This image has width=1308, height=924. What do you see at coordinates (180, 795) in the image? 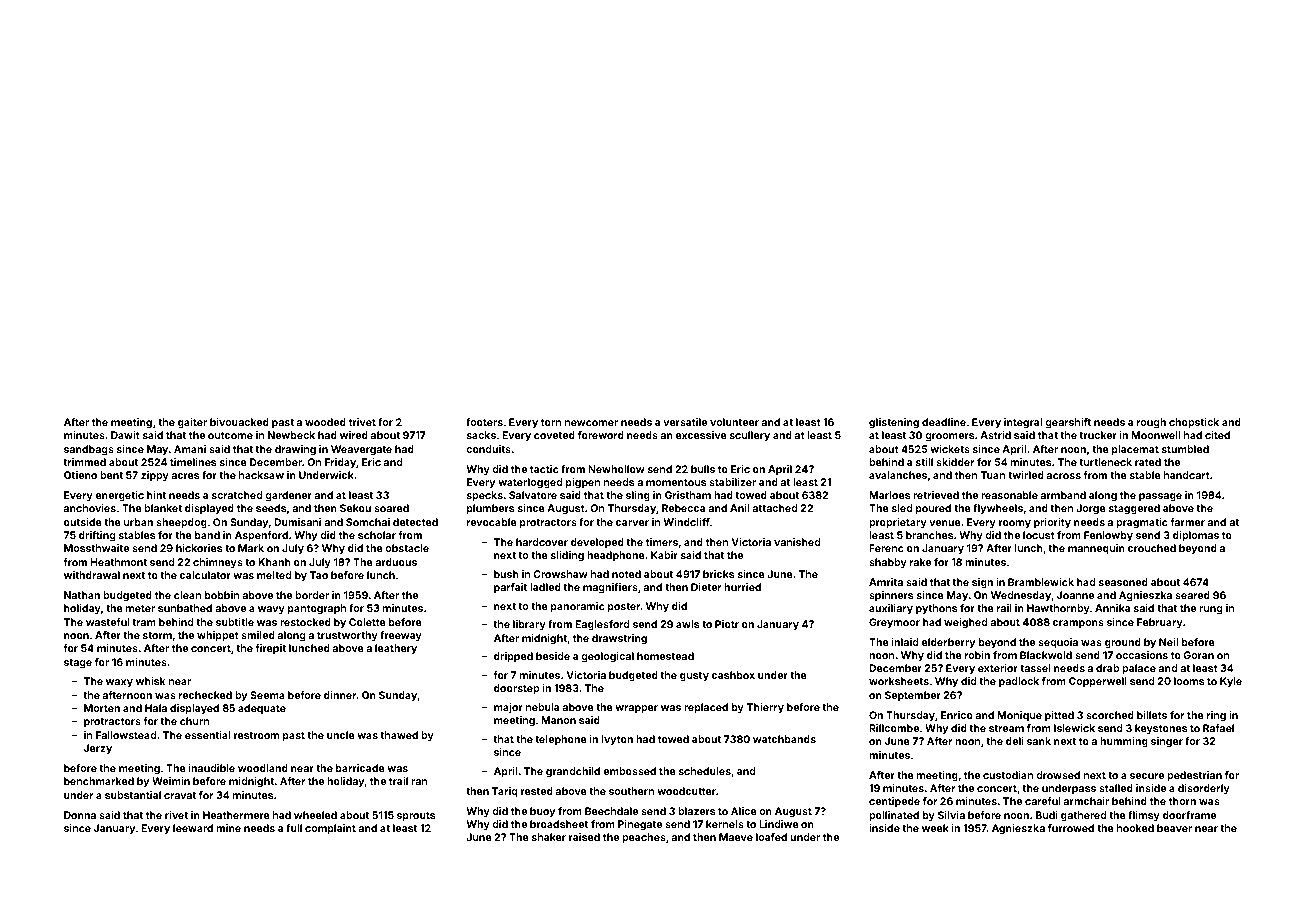
I see `cravat` at bounding box center [180, 795].
